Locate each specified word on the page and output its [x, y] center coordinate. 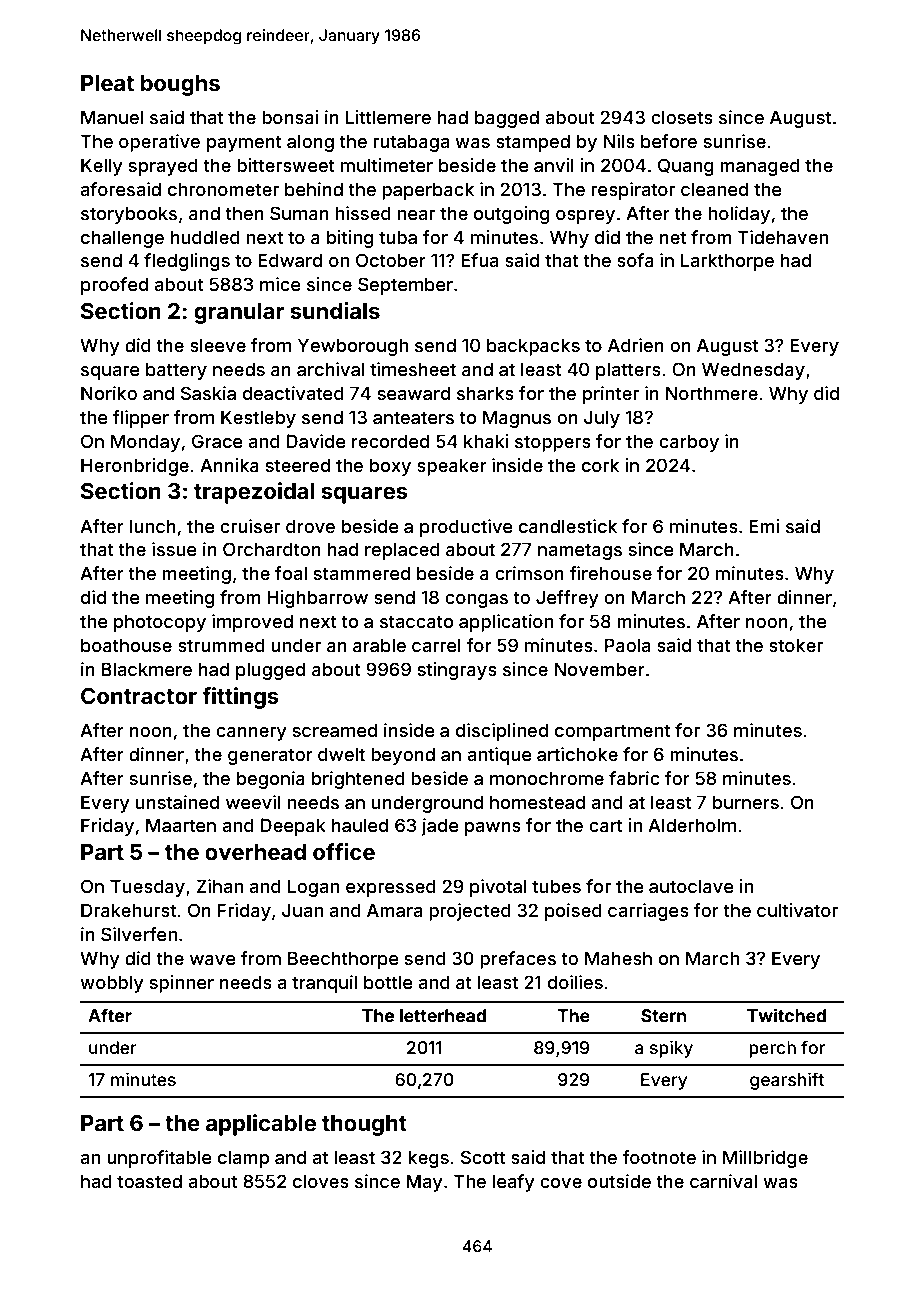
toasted [149, 1181]
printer [611, 395]
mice [280, 284]
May [424, 1183]
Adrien [636, 345]
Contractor [139, 695]
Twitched [786, 1015]
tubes [556, 886]
